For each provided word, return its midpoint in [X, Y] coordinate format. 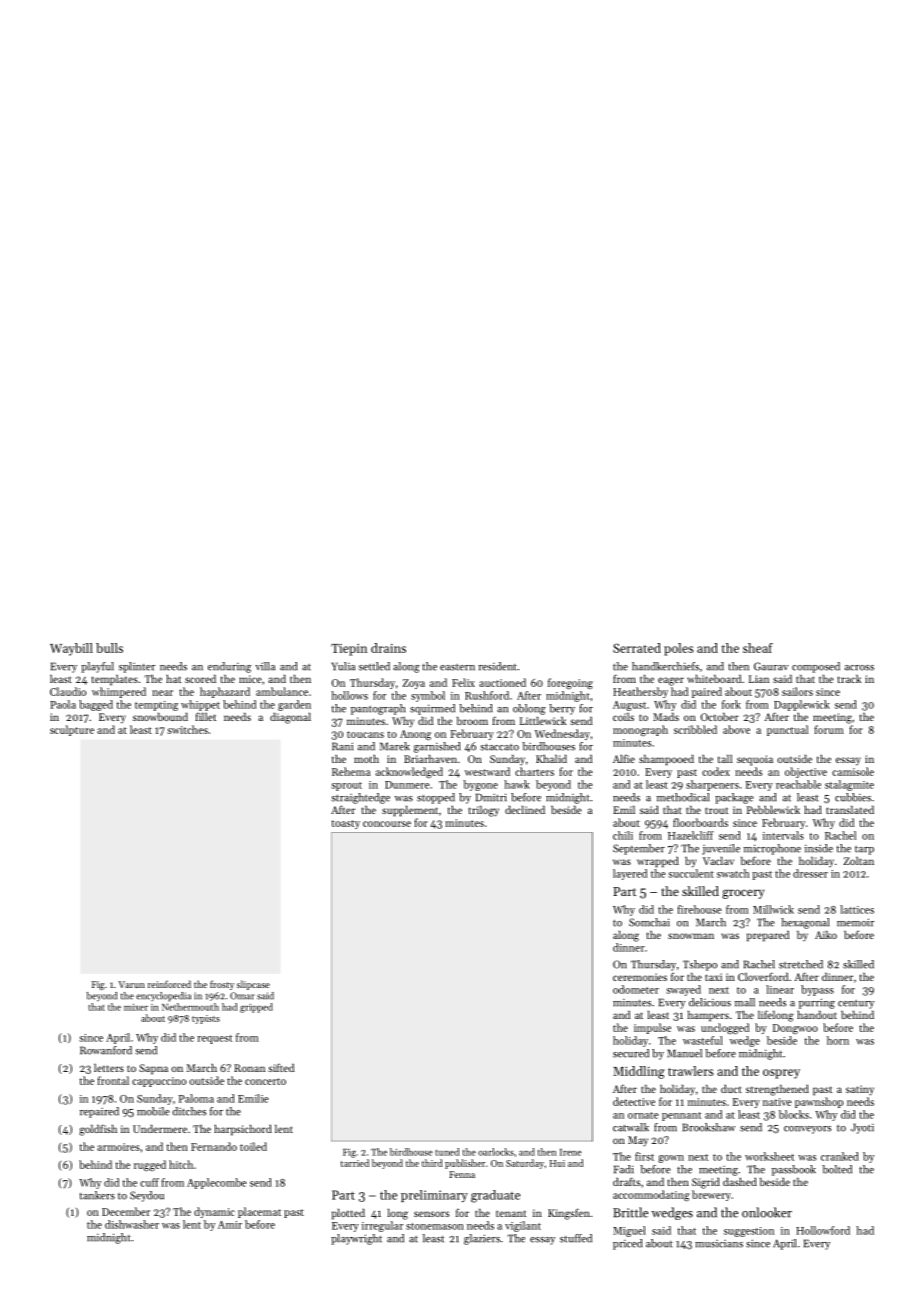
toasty [345, 824]
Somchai [649, 922]
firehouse [699, 909]
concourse [387, 824]
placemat [259, 1212]
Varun [131, 984]
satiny [860, 1090]
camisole [853, 771]
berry [562, 709]
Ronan [249, 1068]
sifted [281, 1067]
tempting [156, 706]
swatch [733, 873]
